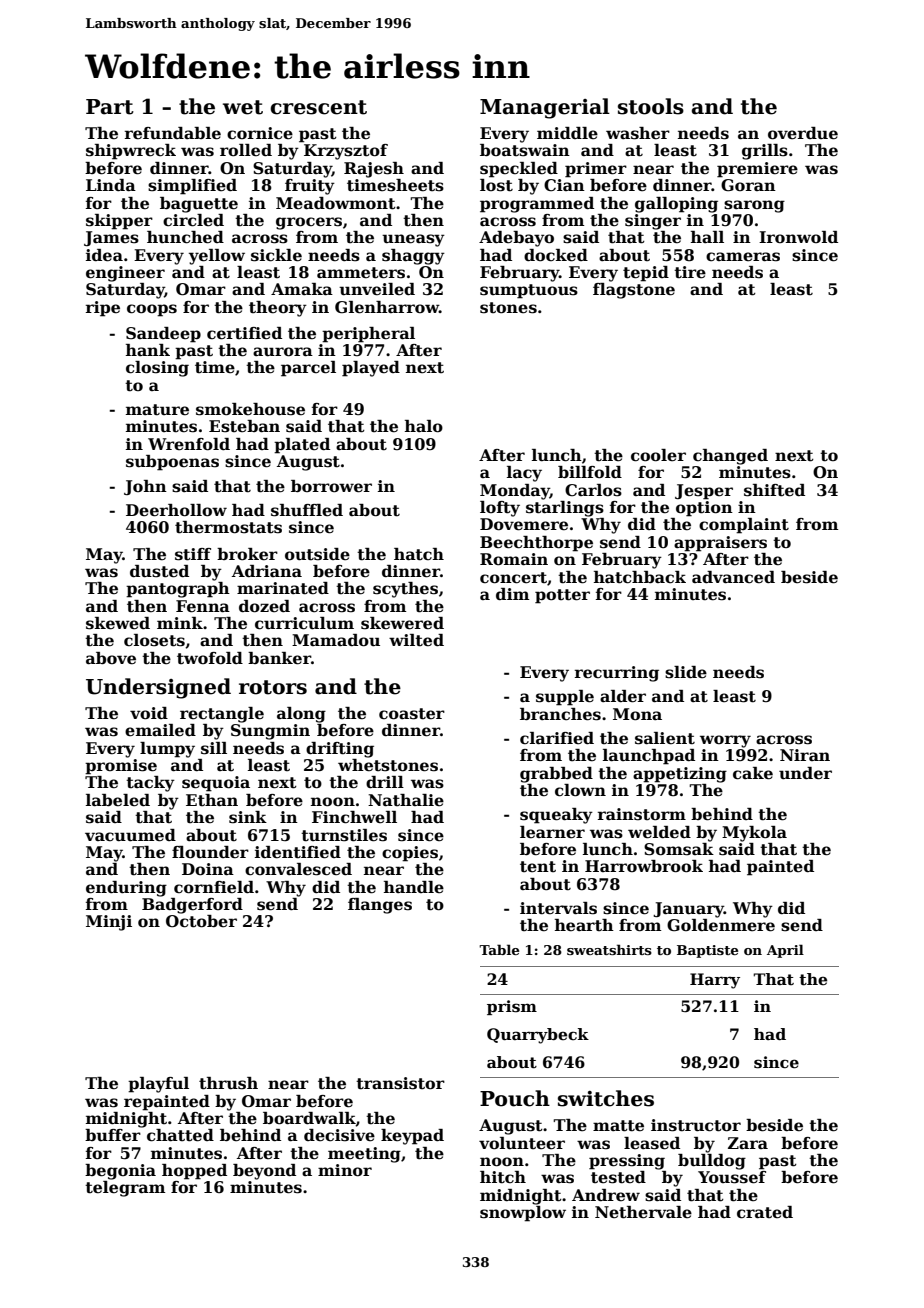 The width and height of the screenshot is (924, 1308). I want to click on volunteer, so click(522, 1143).
